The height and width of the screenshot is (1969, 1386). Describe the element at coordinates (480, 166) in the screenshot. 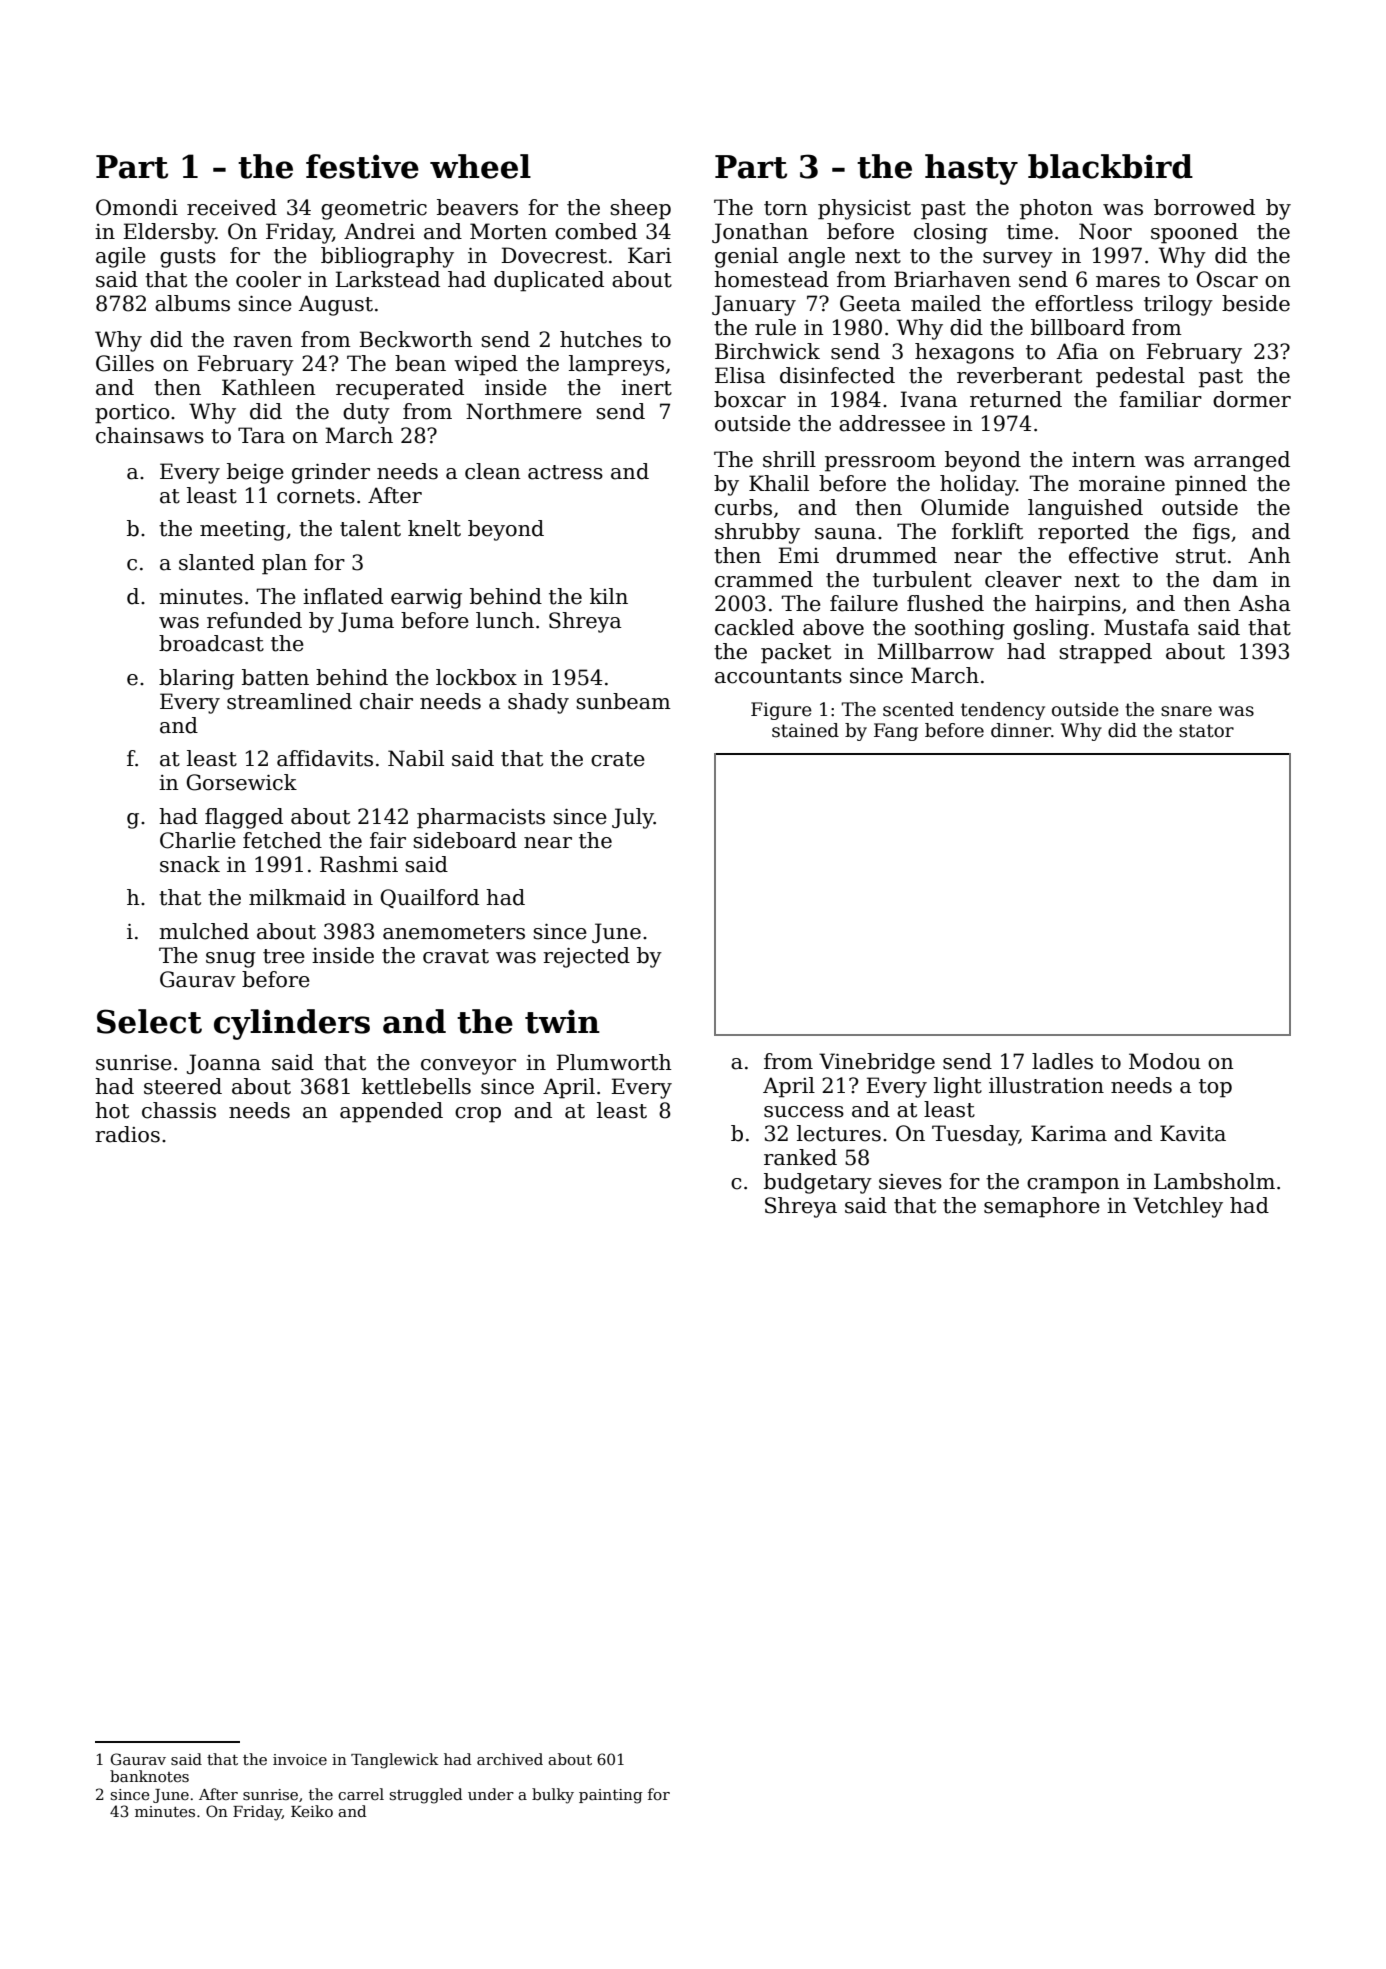

I see `wheel` at that location.
